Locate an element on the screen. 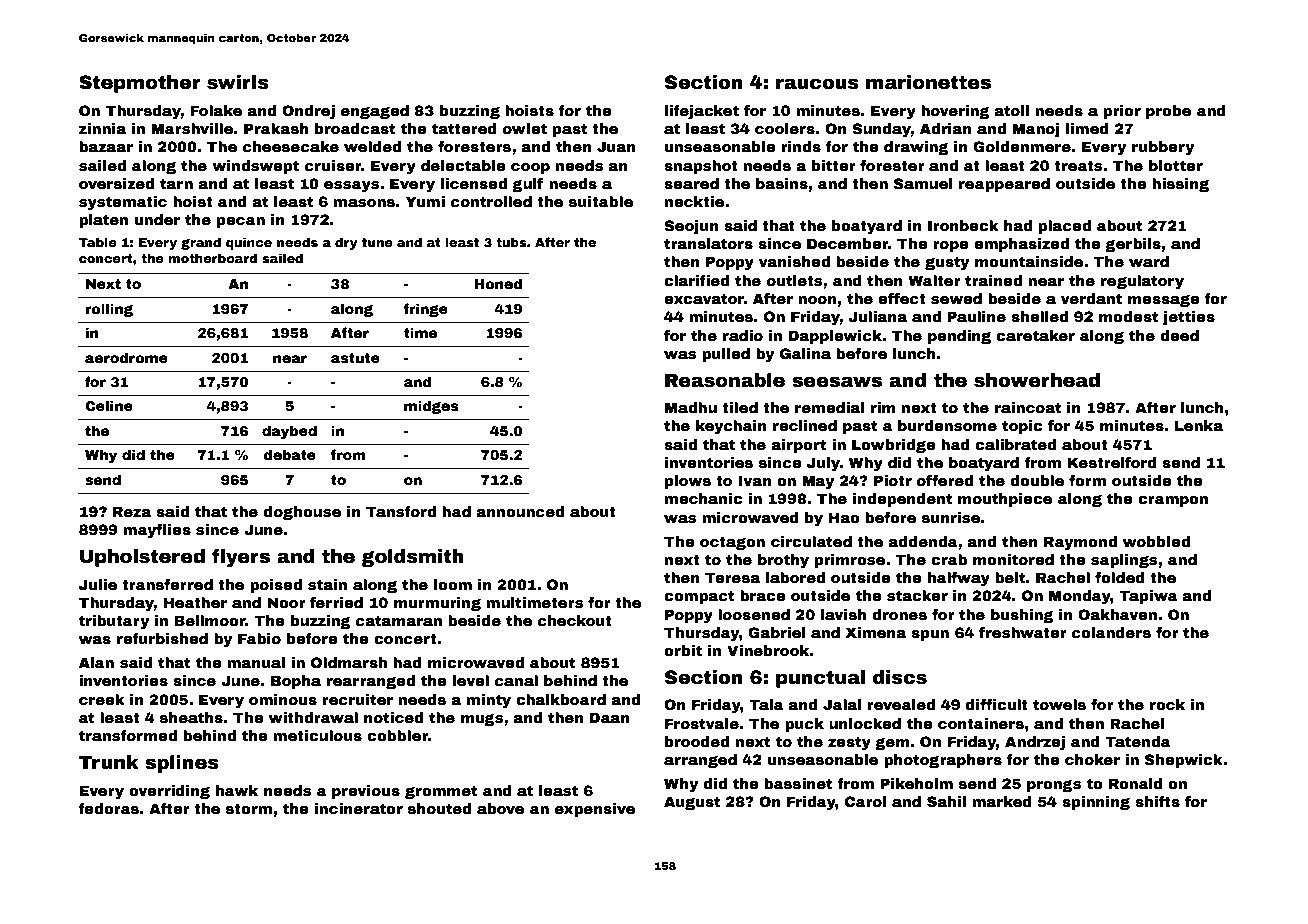 This screenshot has width=1308, height=924. Ironbeck is located at coordinates (963, 225).
